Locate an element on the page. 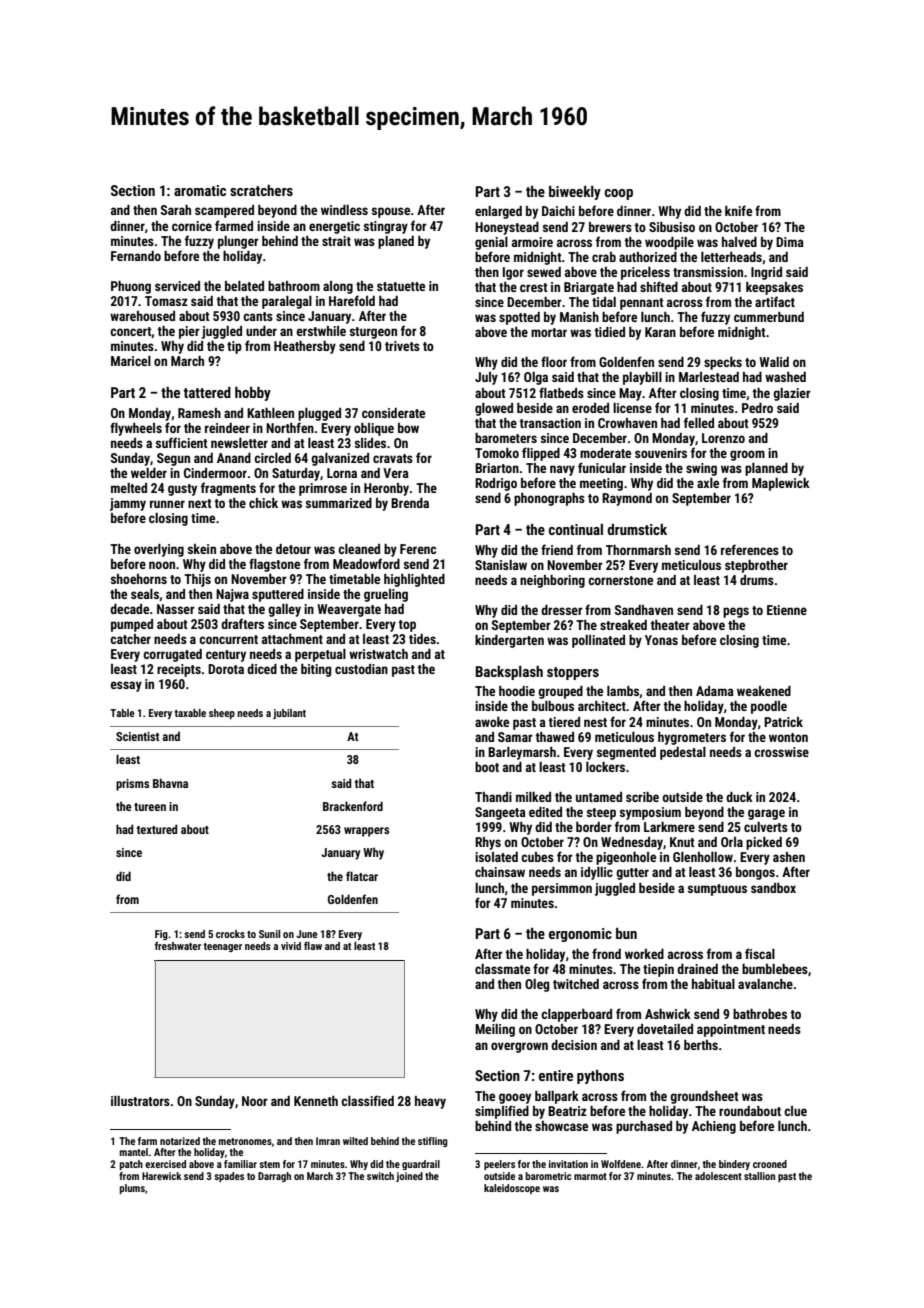 The image size is (924, 1308). peelers is located at coordinates (499, 1165).
